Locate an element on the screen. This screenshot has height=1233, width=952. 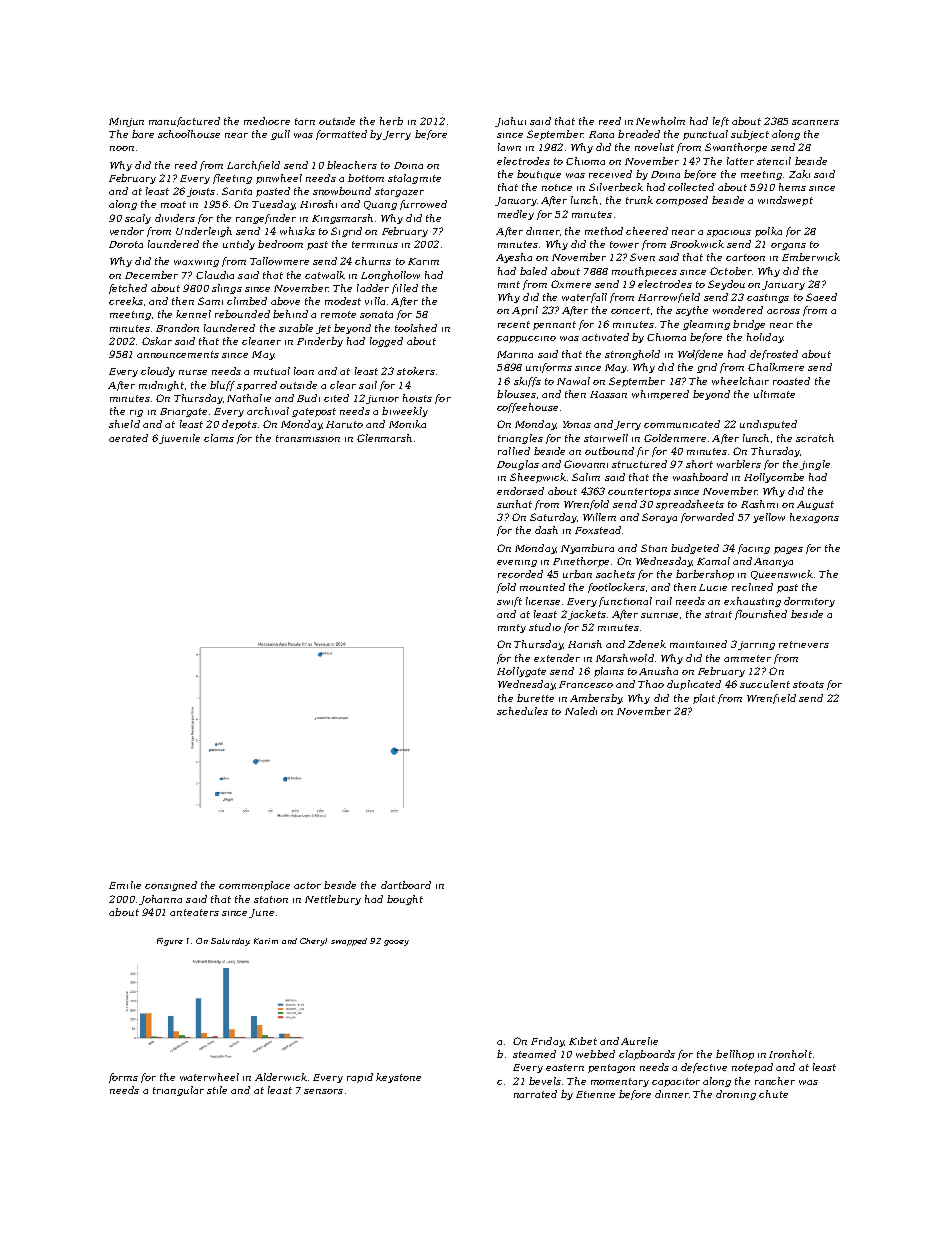
bedroom is located at coordinates (280, 244).
